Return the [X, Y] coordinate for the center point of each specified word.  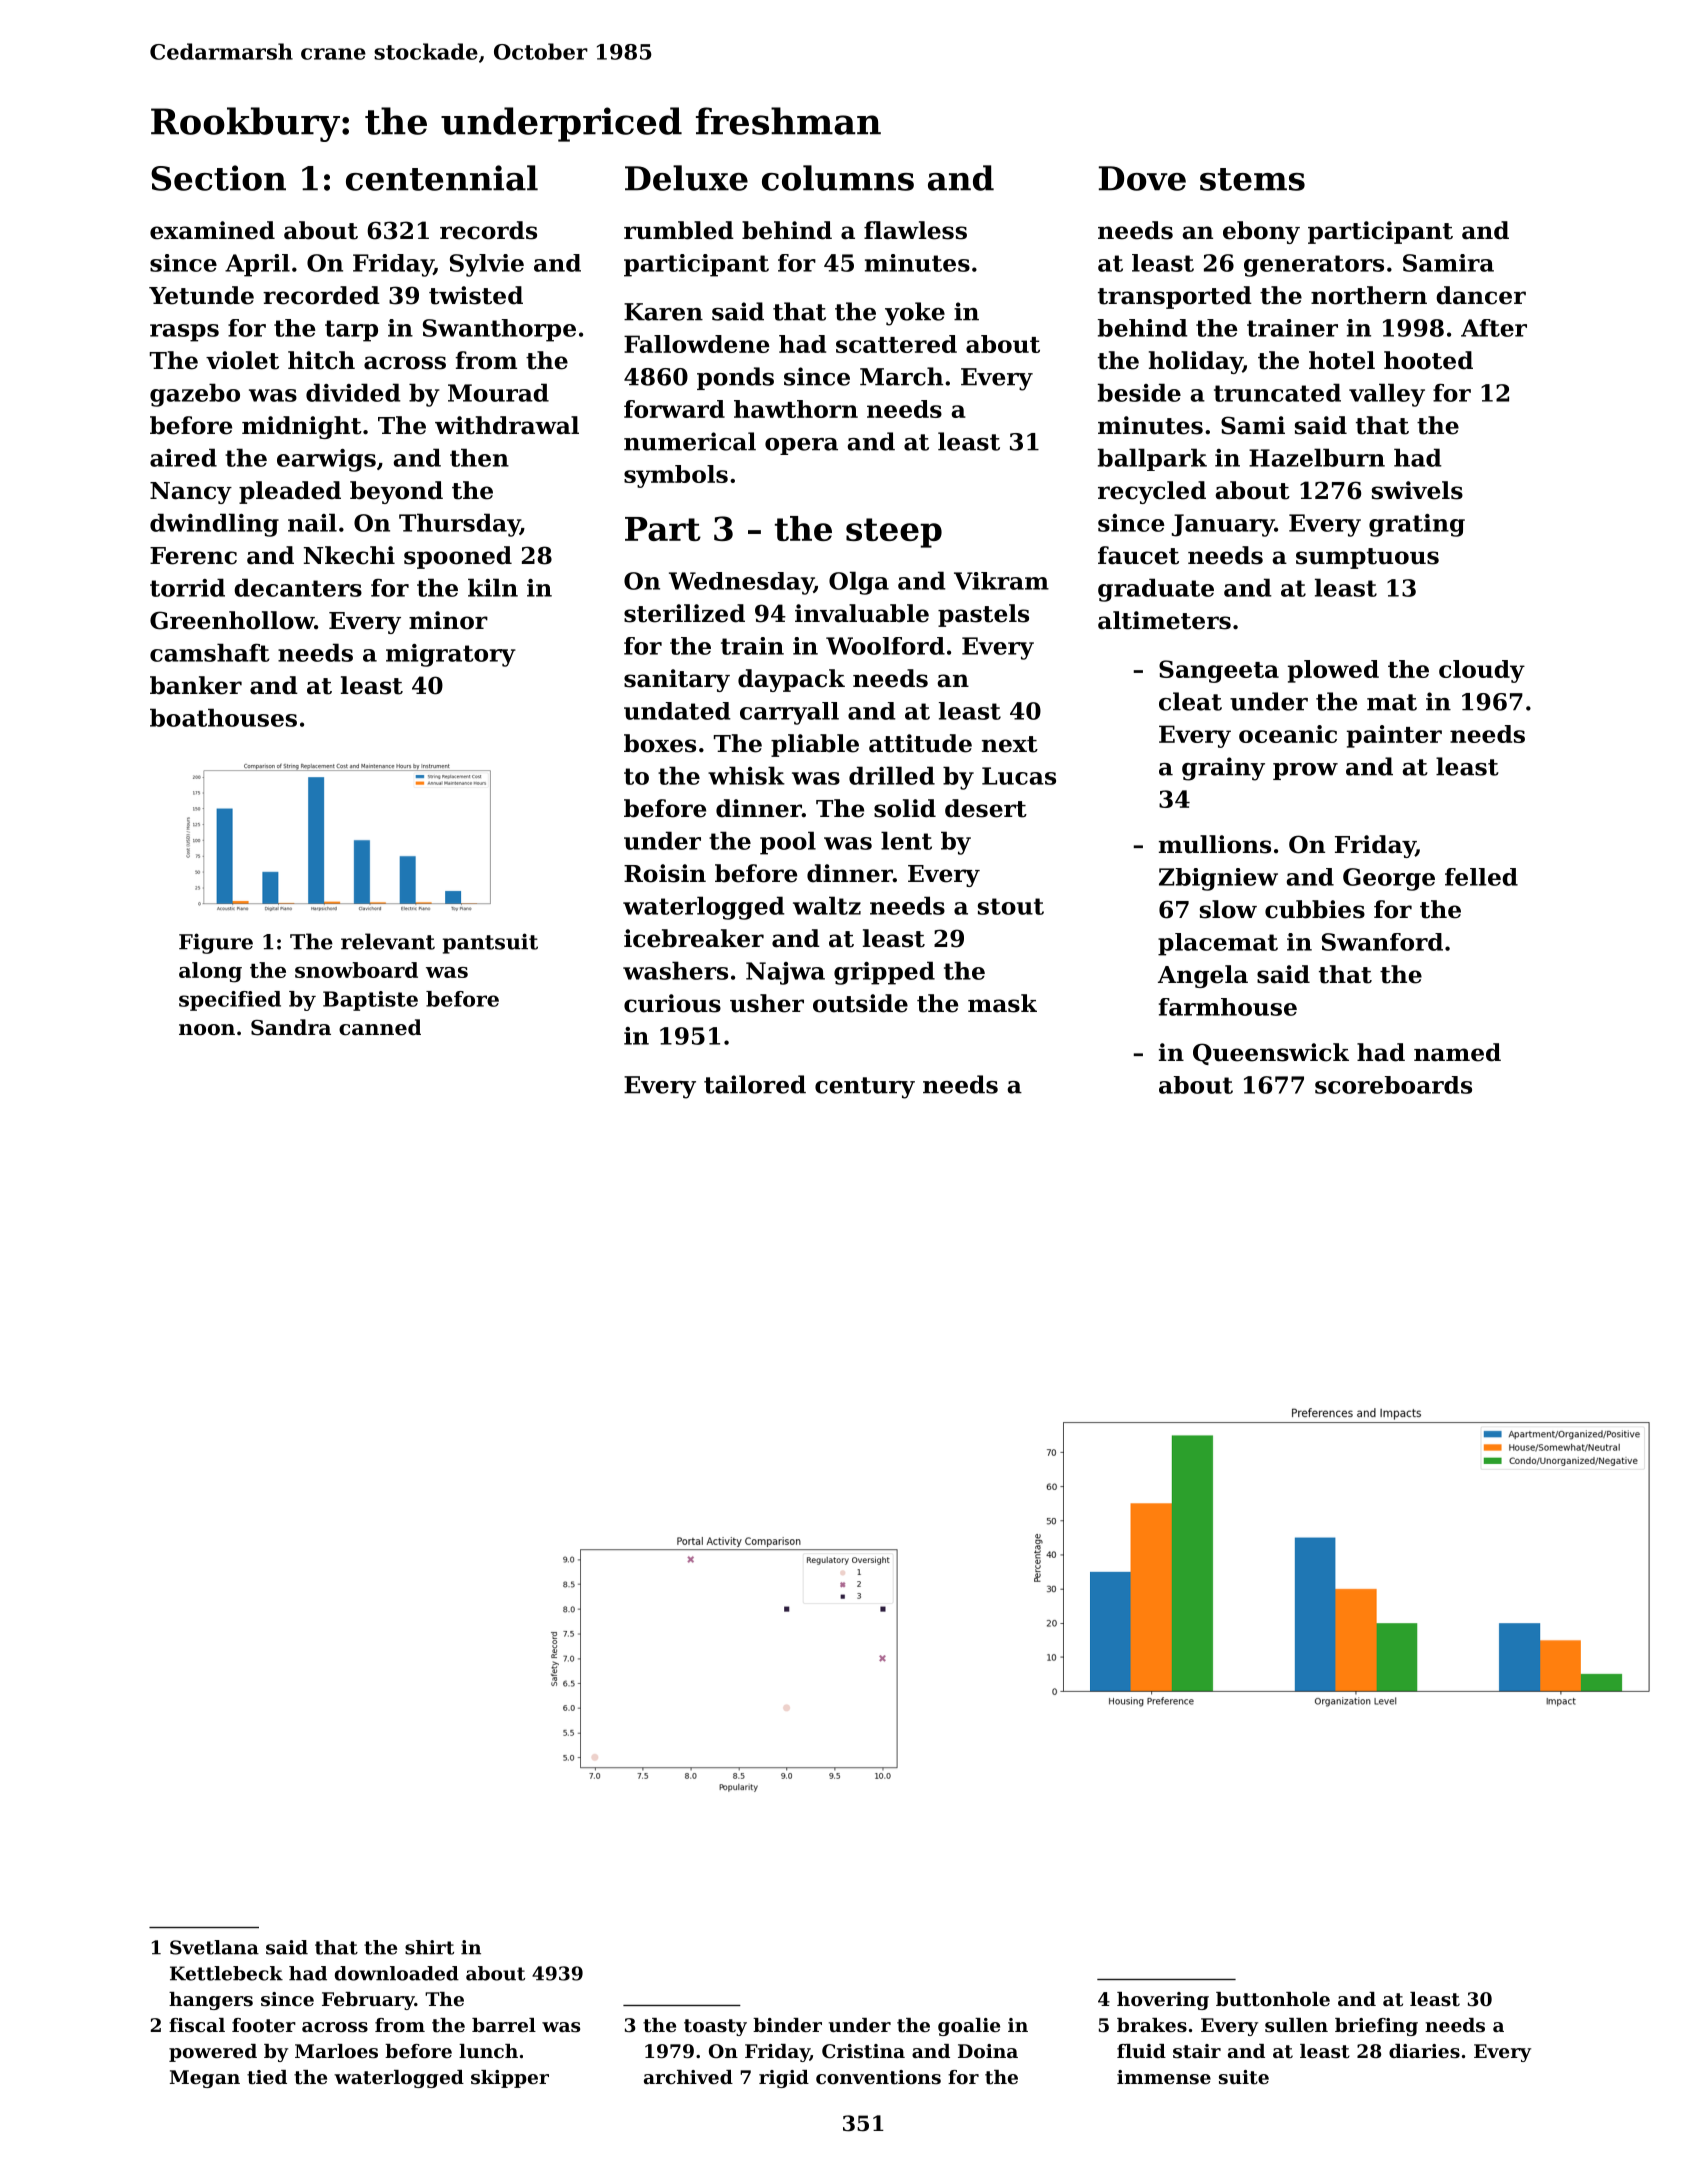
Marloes [336, 2051]
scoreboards [1393, 1085]
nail [312, 522]
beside [1139, 392]
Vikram [1001, 581]
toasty [715, 2027]
